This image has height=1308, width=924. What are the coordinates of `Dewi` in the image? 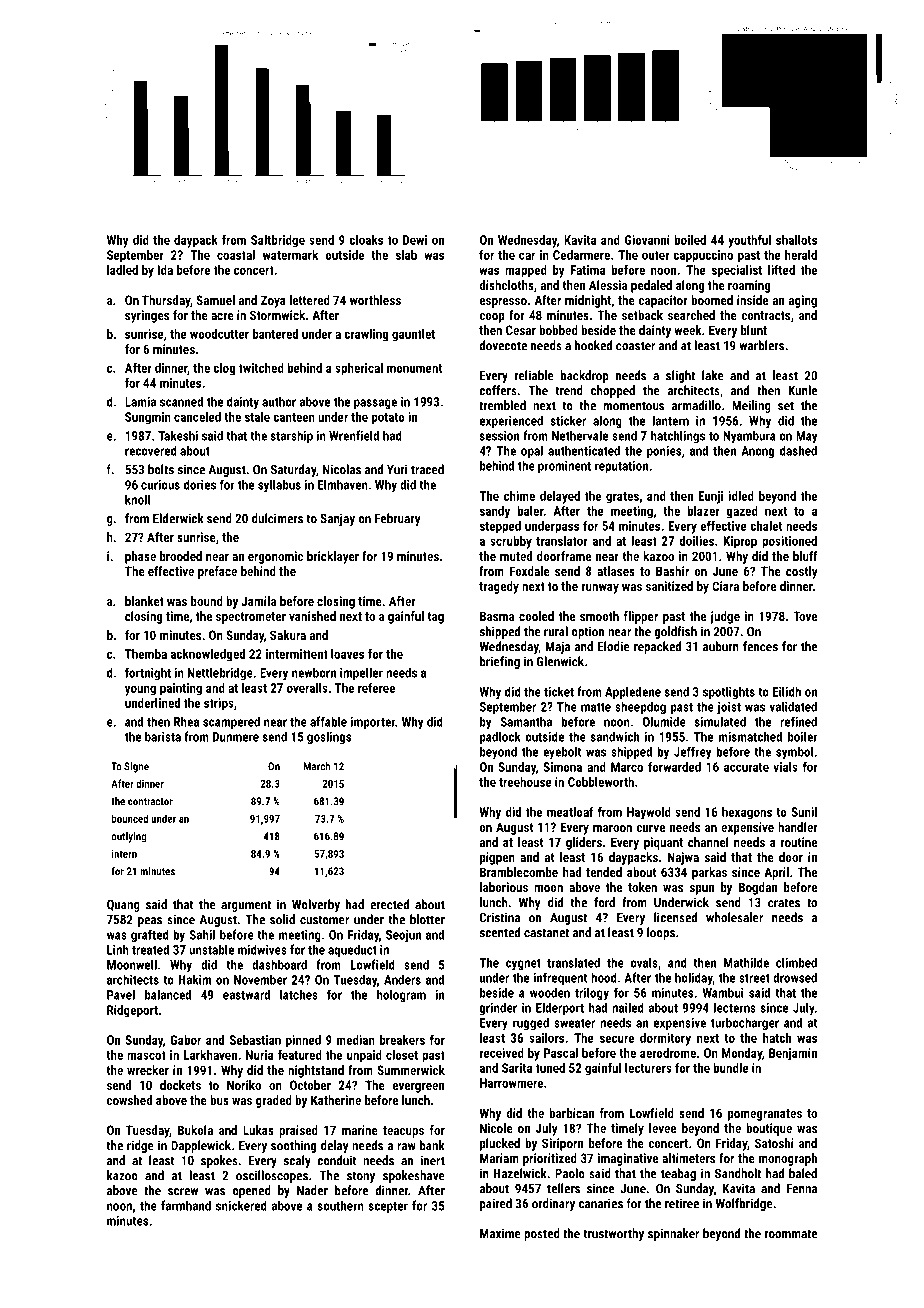 It's located at (415, 240).
